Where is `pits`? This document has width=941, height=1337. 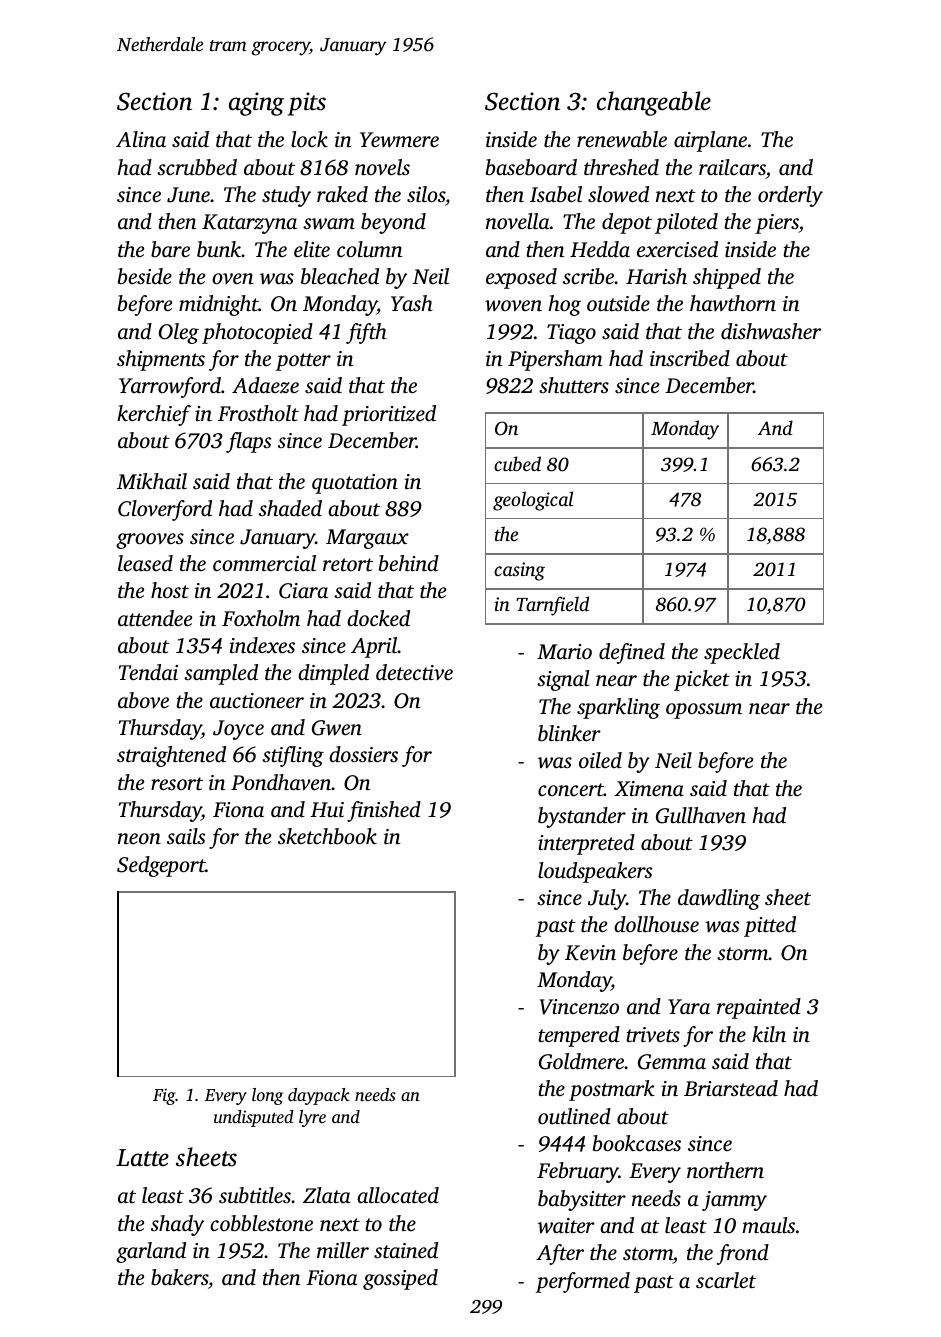 pits is located at coordinates (307, 104).
